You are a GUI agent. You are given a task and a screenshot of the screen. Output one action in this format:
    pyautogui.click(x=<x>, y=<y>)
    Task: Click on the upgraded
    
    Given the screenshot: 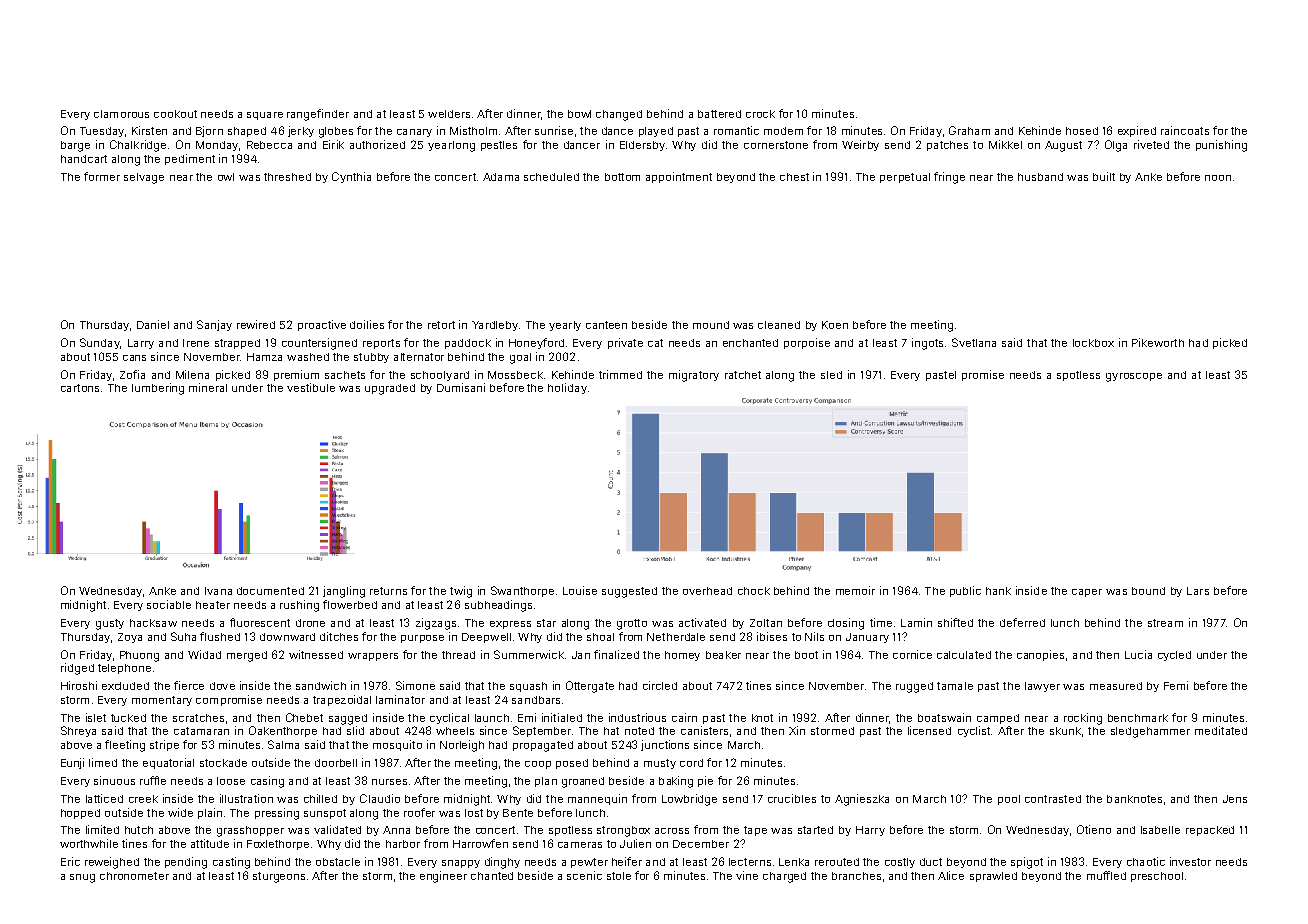 What is the action you would take?
    pyautogui.click(x=390, y=389)
